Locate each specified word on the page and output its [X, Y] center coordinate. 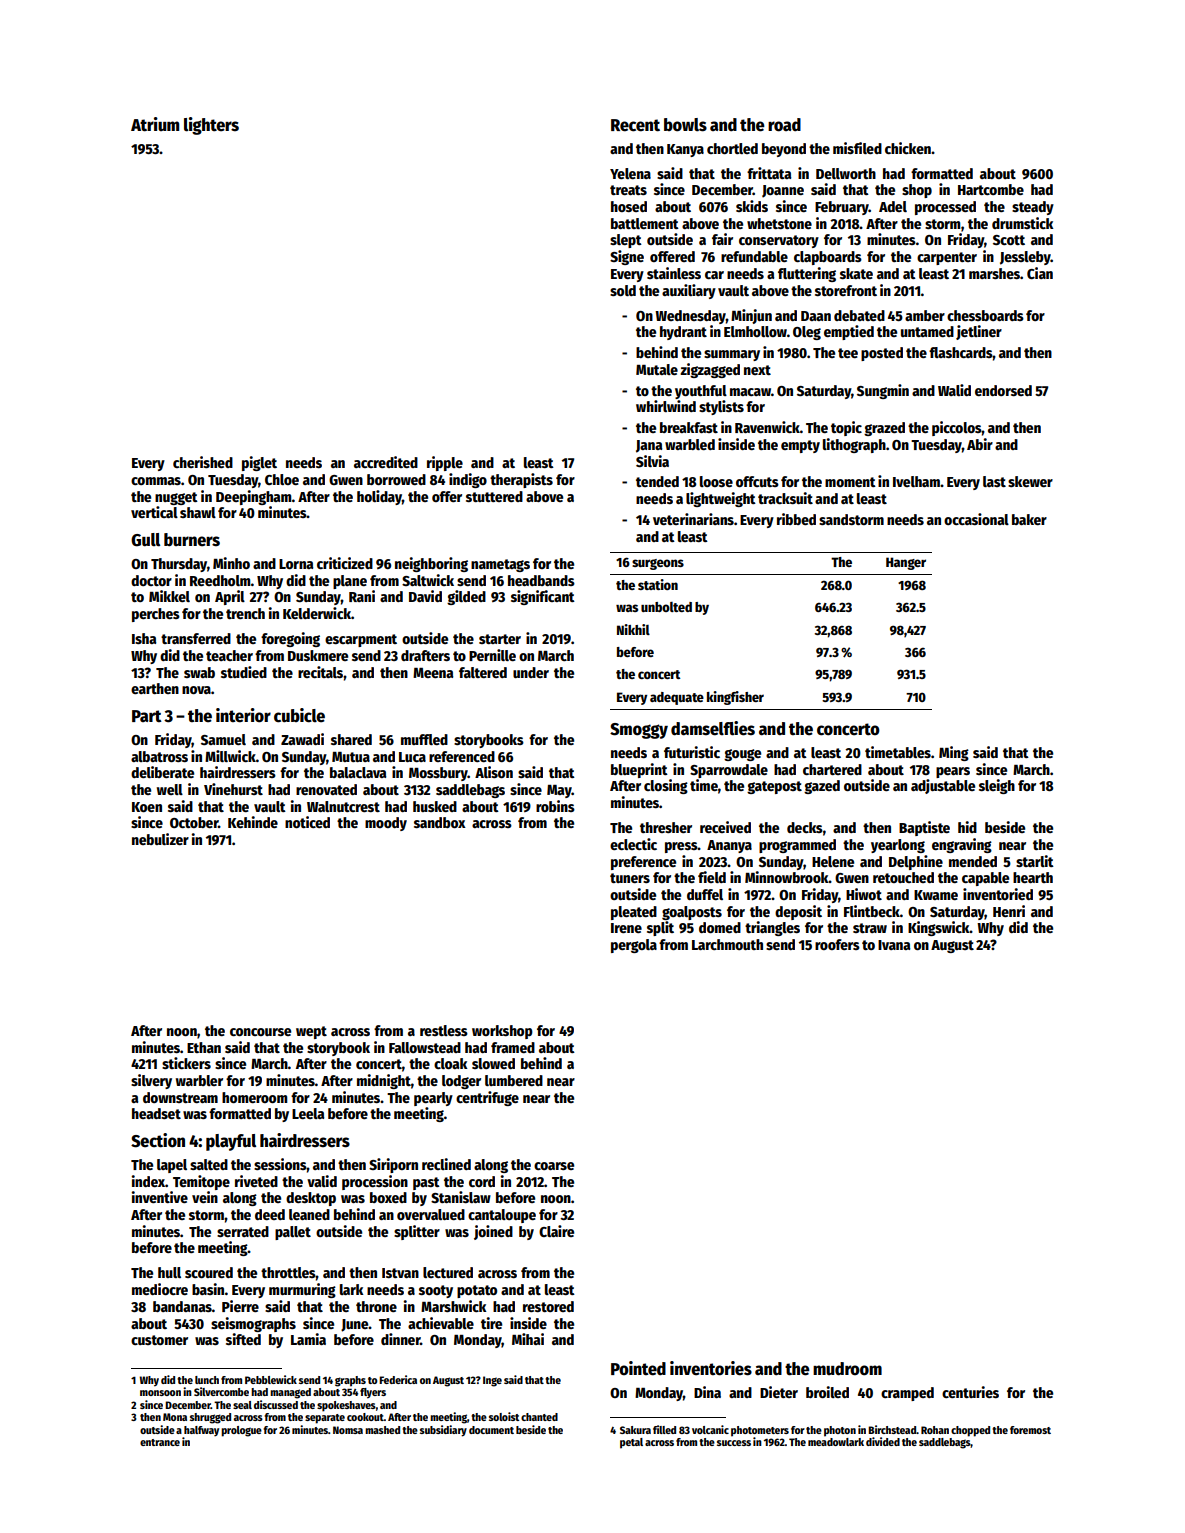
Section [158, 1140]
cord [482, 1181]
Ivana [894, 945]
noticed [307, 822]
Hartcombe [991, 189]
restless [444, 1030]
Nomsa [348, 1430]
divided [883, 1441]
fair [722, 239]
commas [156, 481]
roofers [837, 944]
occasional [976, 519]
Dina [707, 1392]
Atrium [155, 124]
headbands [541, 580]
